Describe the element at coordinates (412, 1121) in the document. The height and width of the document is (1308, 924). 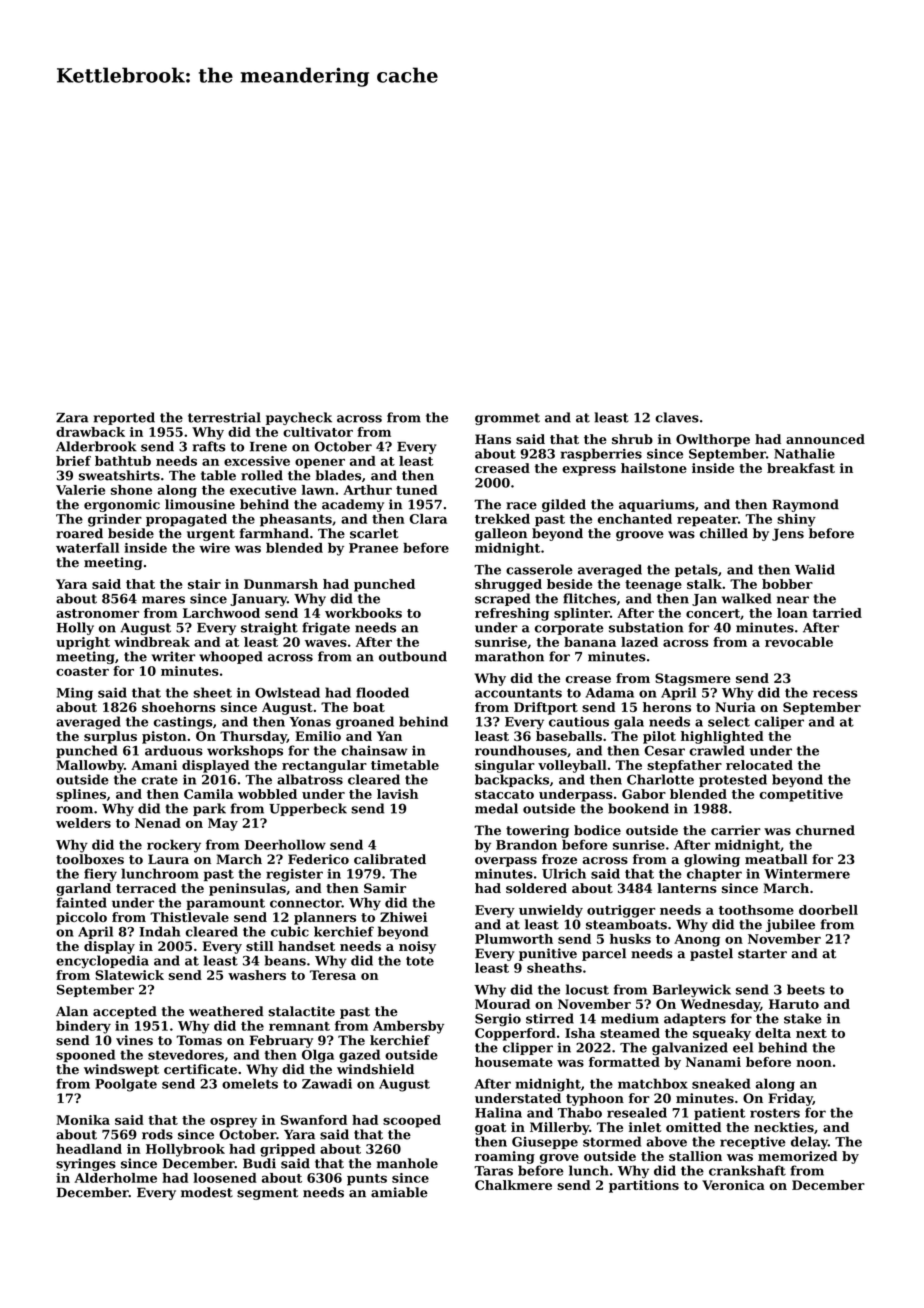
I see `scooped` at that location.
